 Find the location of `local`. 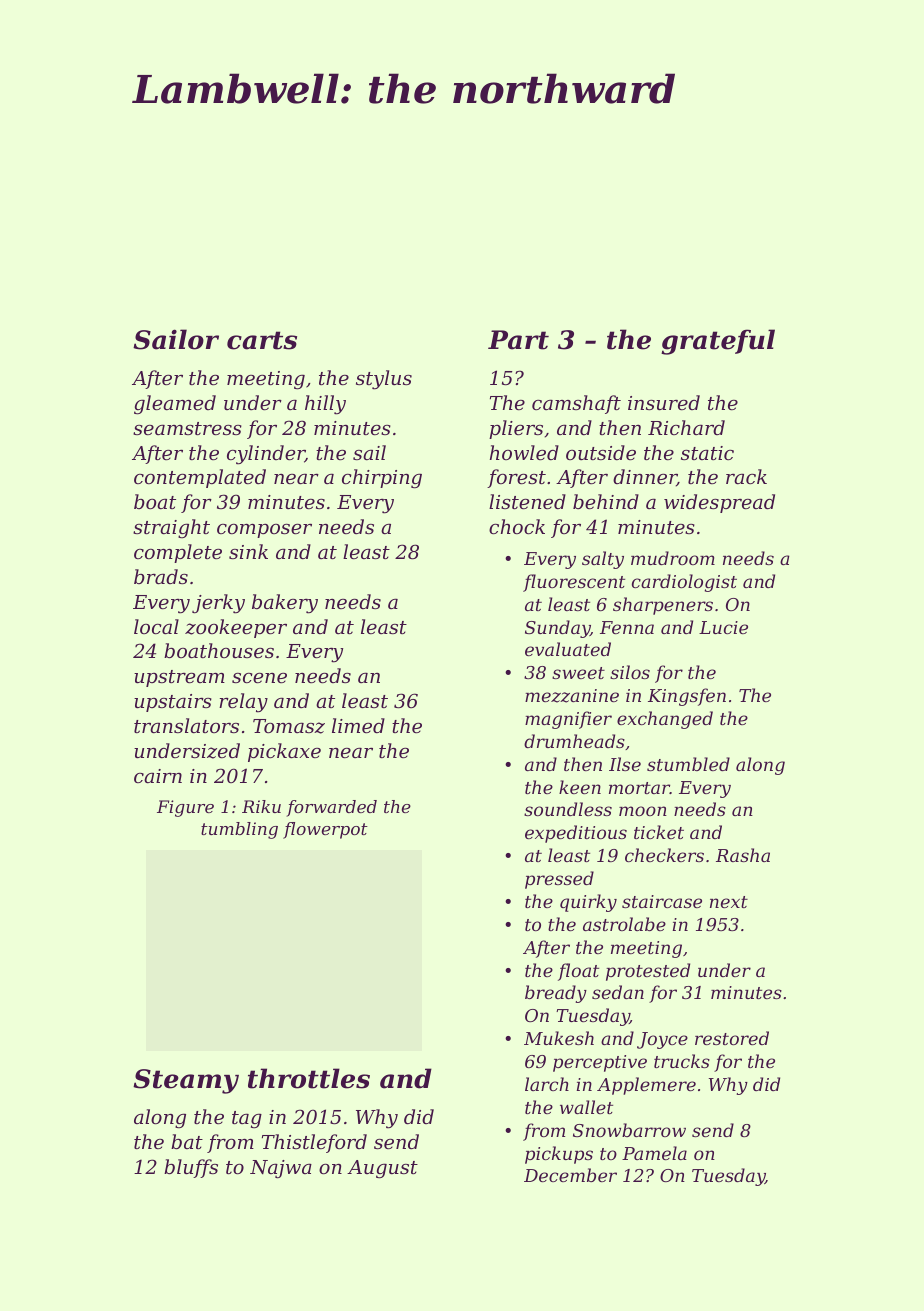

local is located at coordinates (156, 626).
